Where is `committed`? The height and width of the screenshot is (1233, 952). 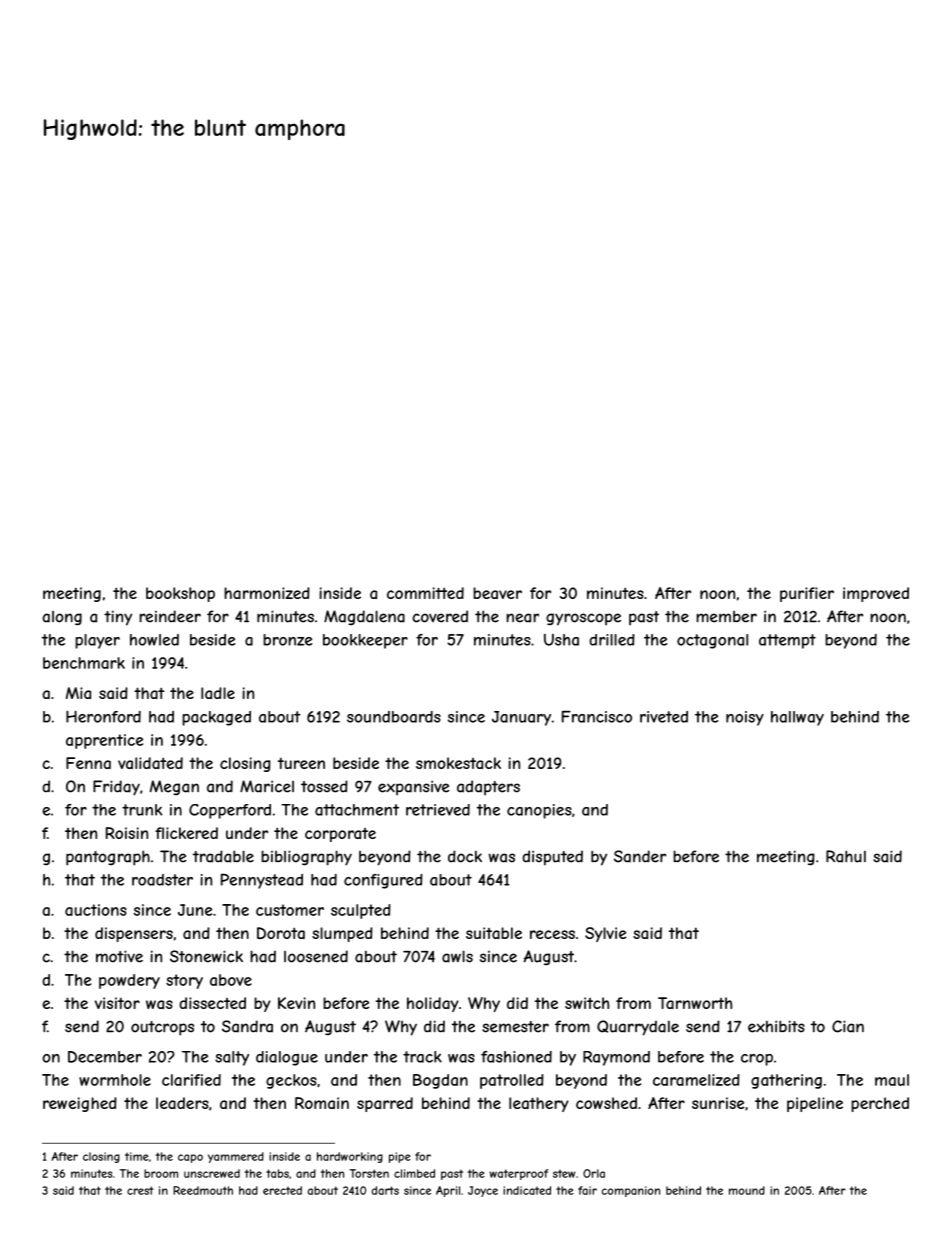
committed is located at coordinates (425, 593).
